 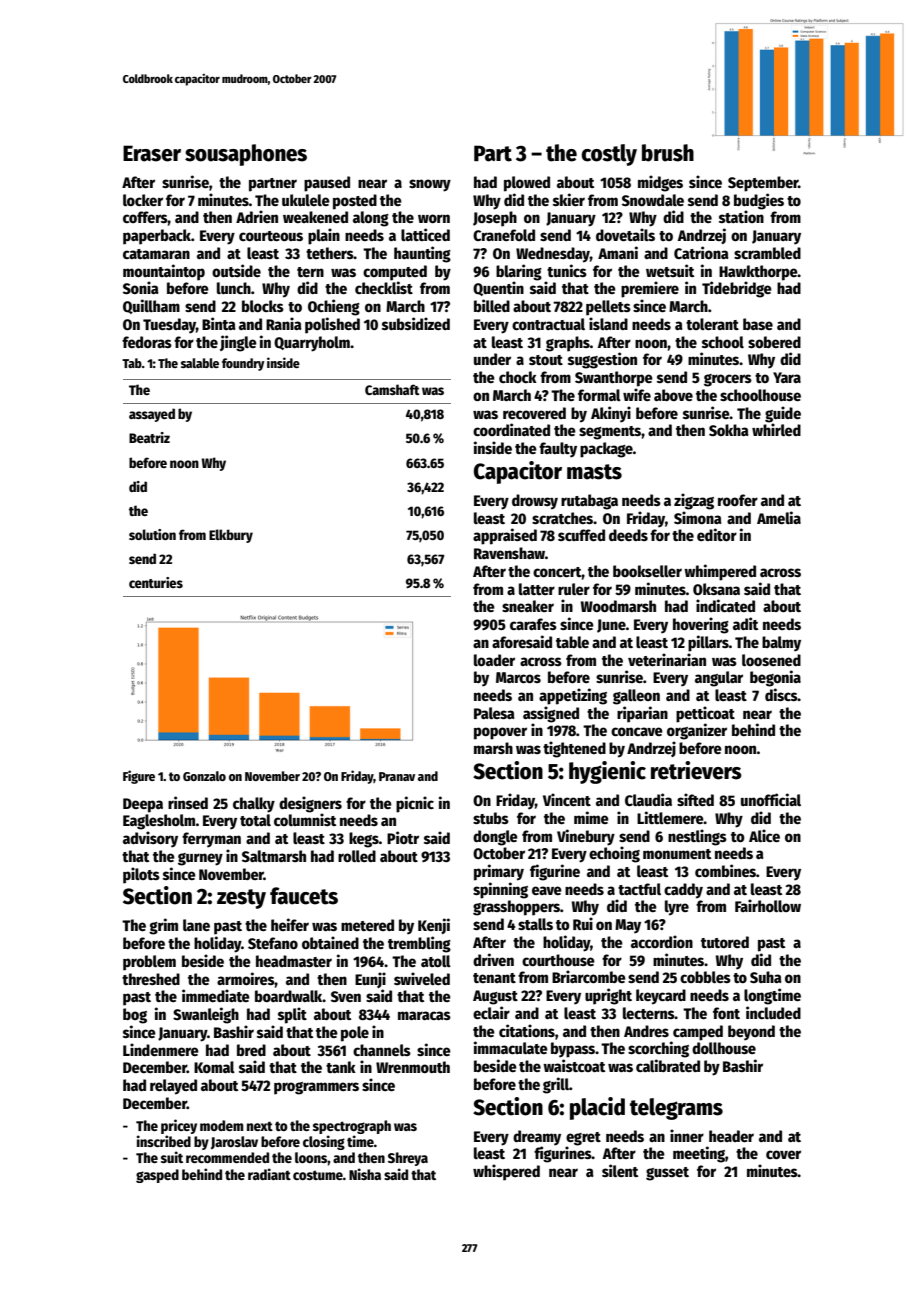 What do you see at coordinates (668, 153) in the screenshot?
I see `brush` at bounding box center [668, 153].
